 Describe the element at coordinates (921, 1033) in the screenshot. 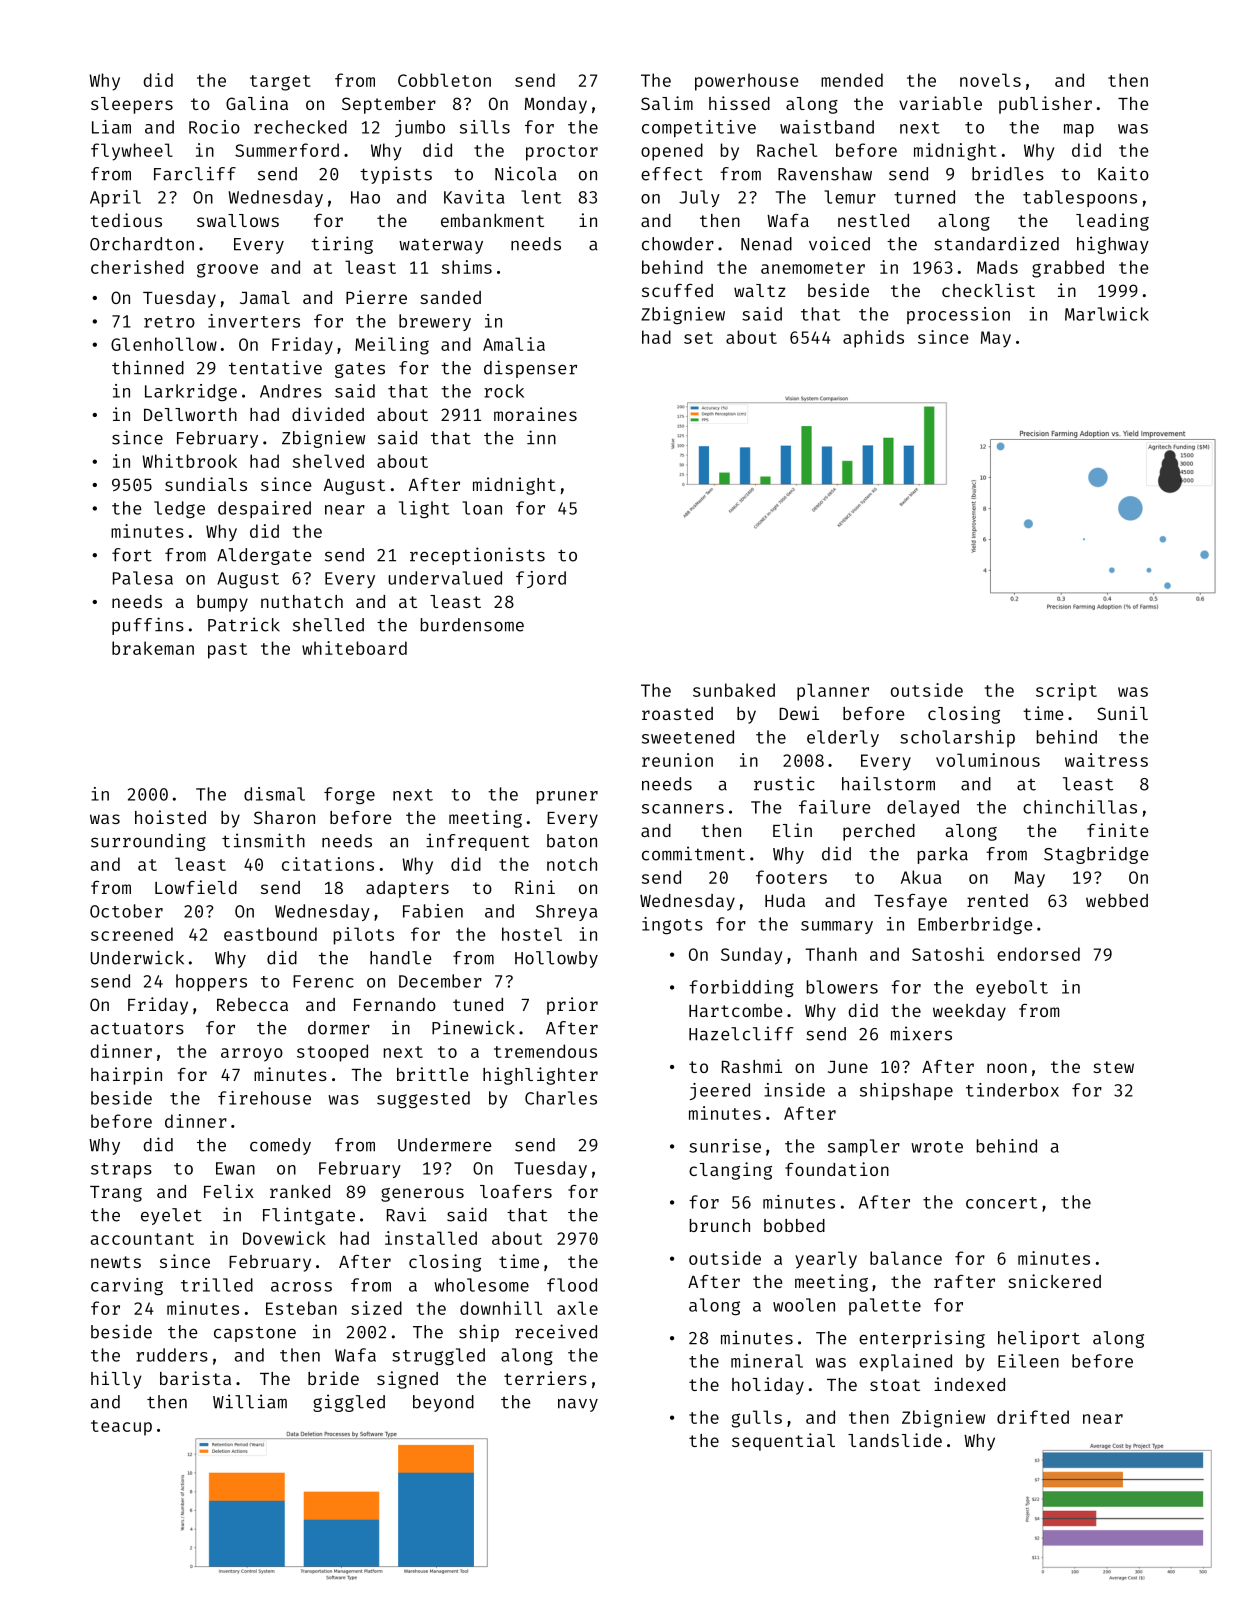

I see `mixers` at that location.
